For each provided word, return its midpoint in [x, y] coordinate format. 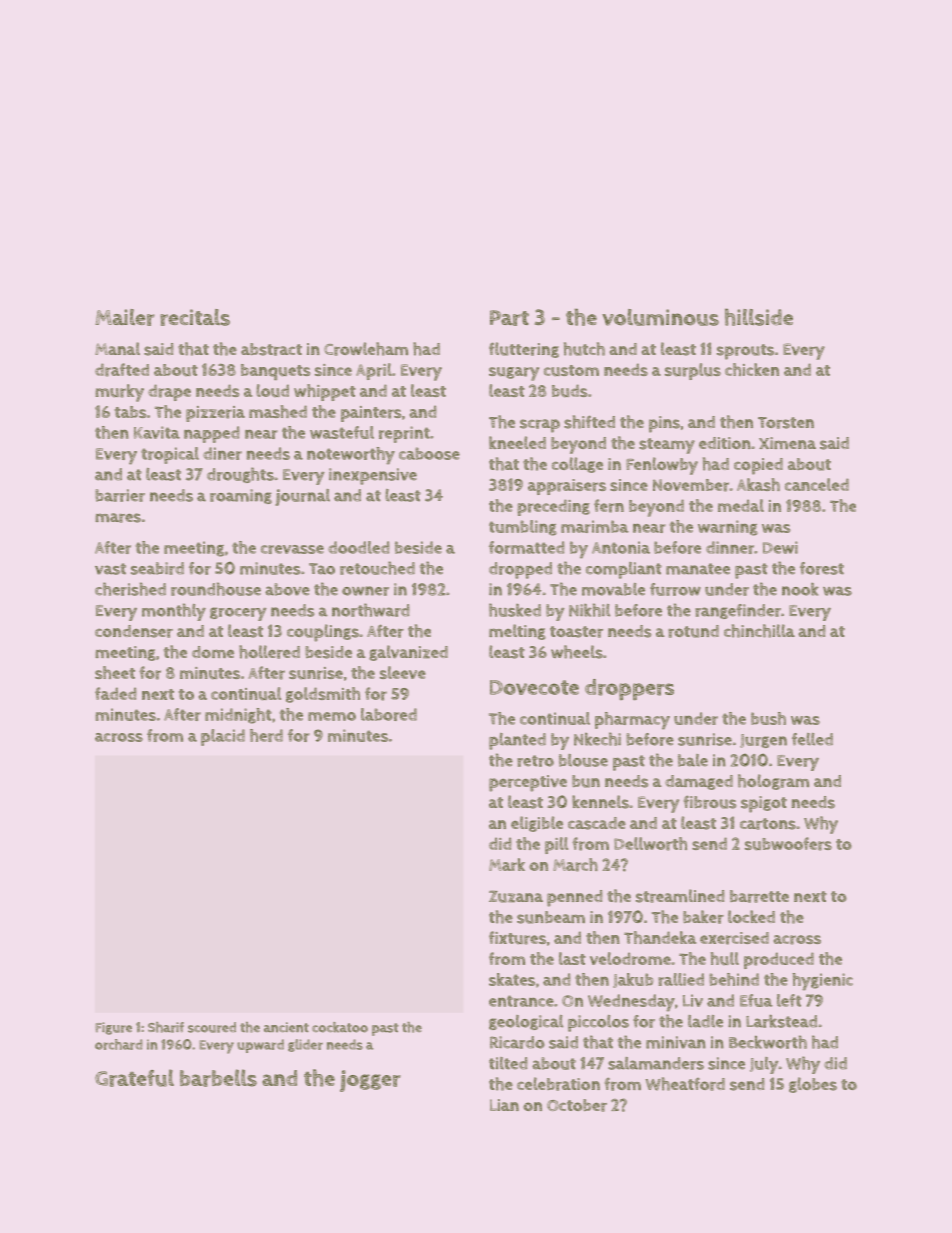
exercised [734, 938]
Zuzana [516, 896]
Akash [758, 484]
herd [266, 735]
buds [570, 391]
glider [305, 1045]
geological [526, 1022]
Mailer [125, 317]
